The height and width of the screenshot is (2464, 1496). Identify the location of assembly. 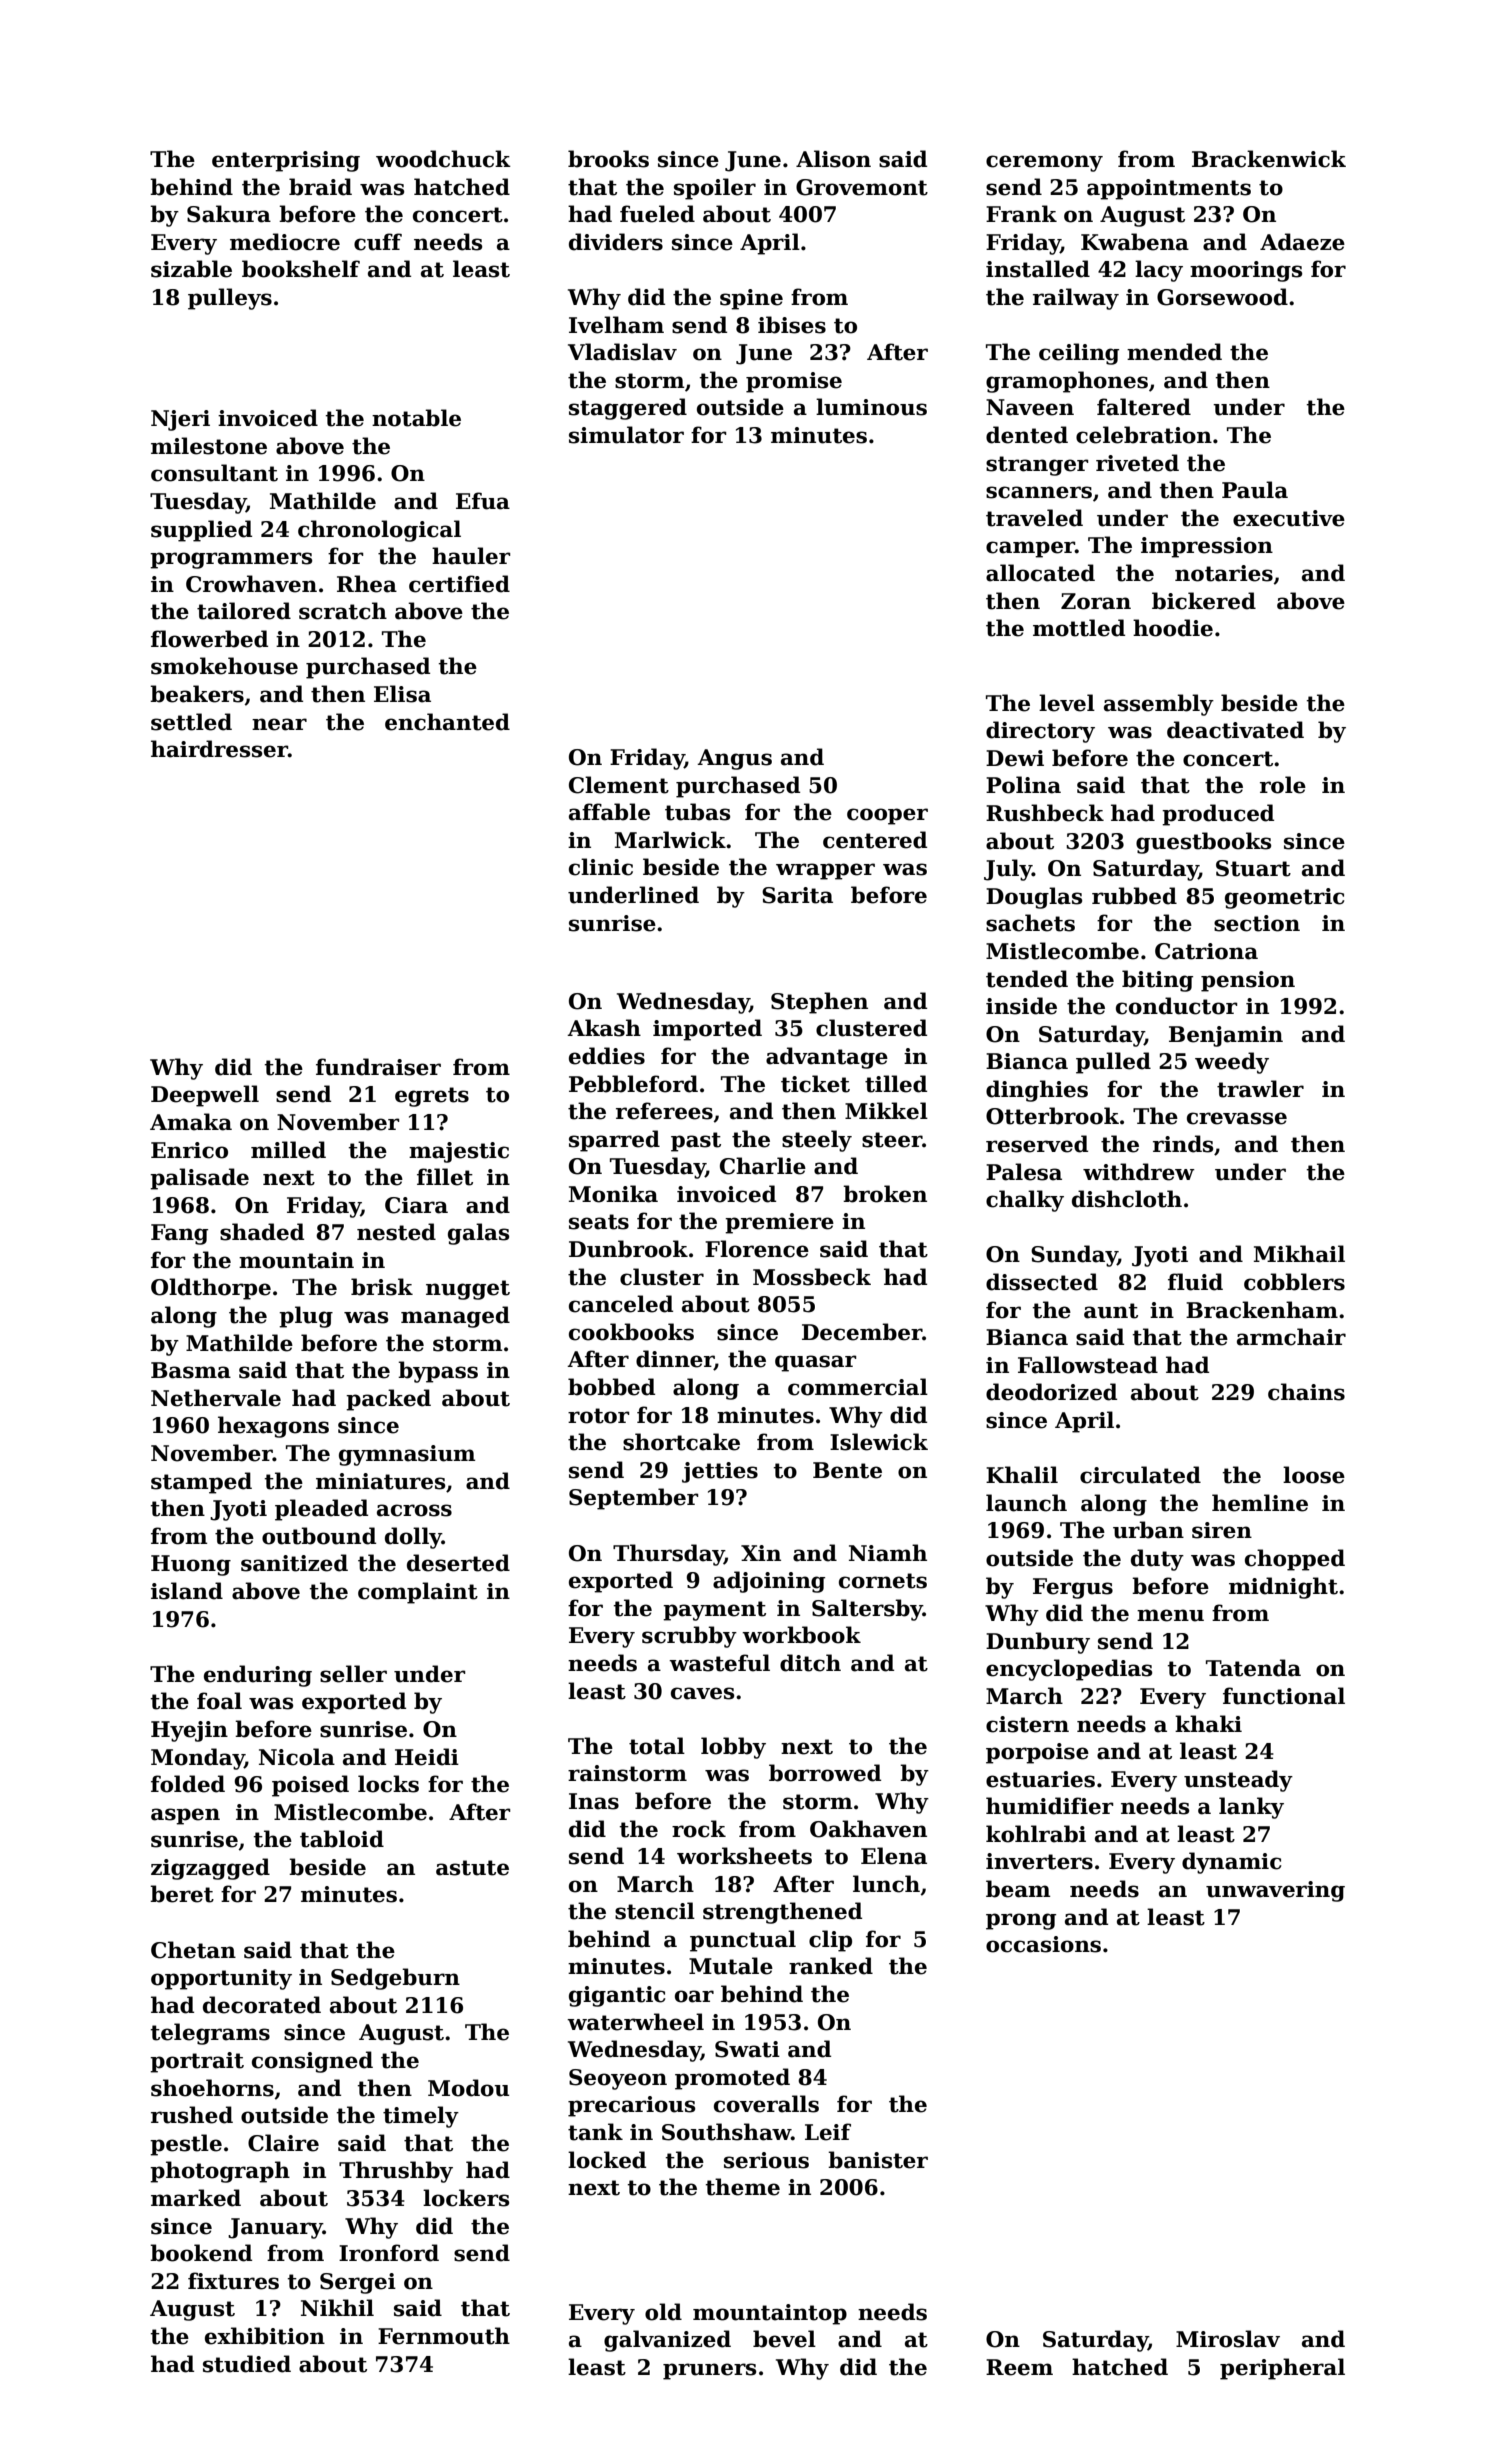
(1159, 705).
